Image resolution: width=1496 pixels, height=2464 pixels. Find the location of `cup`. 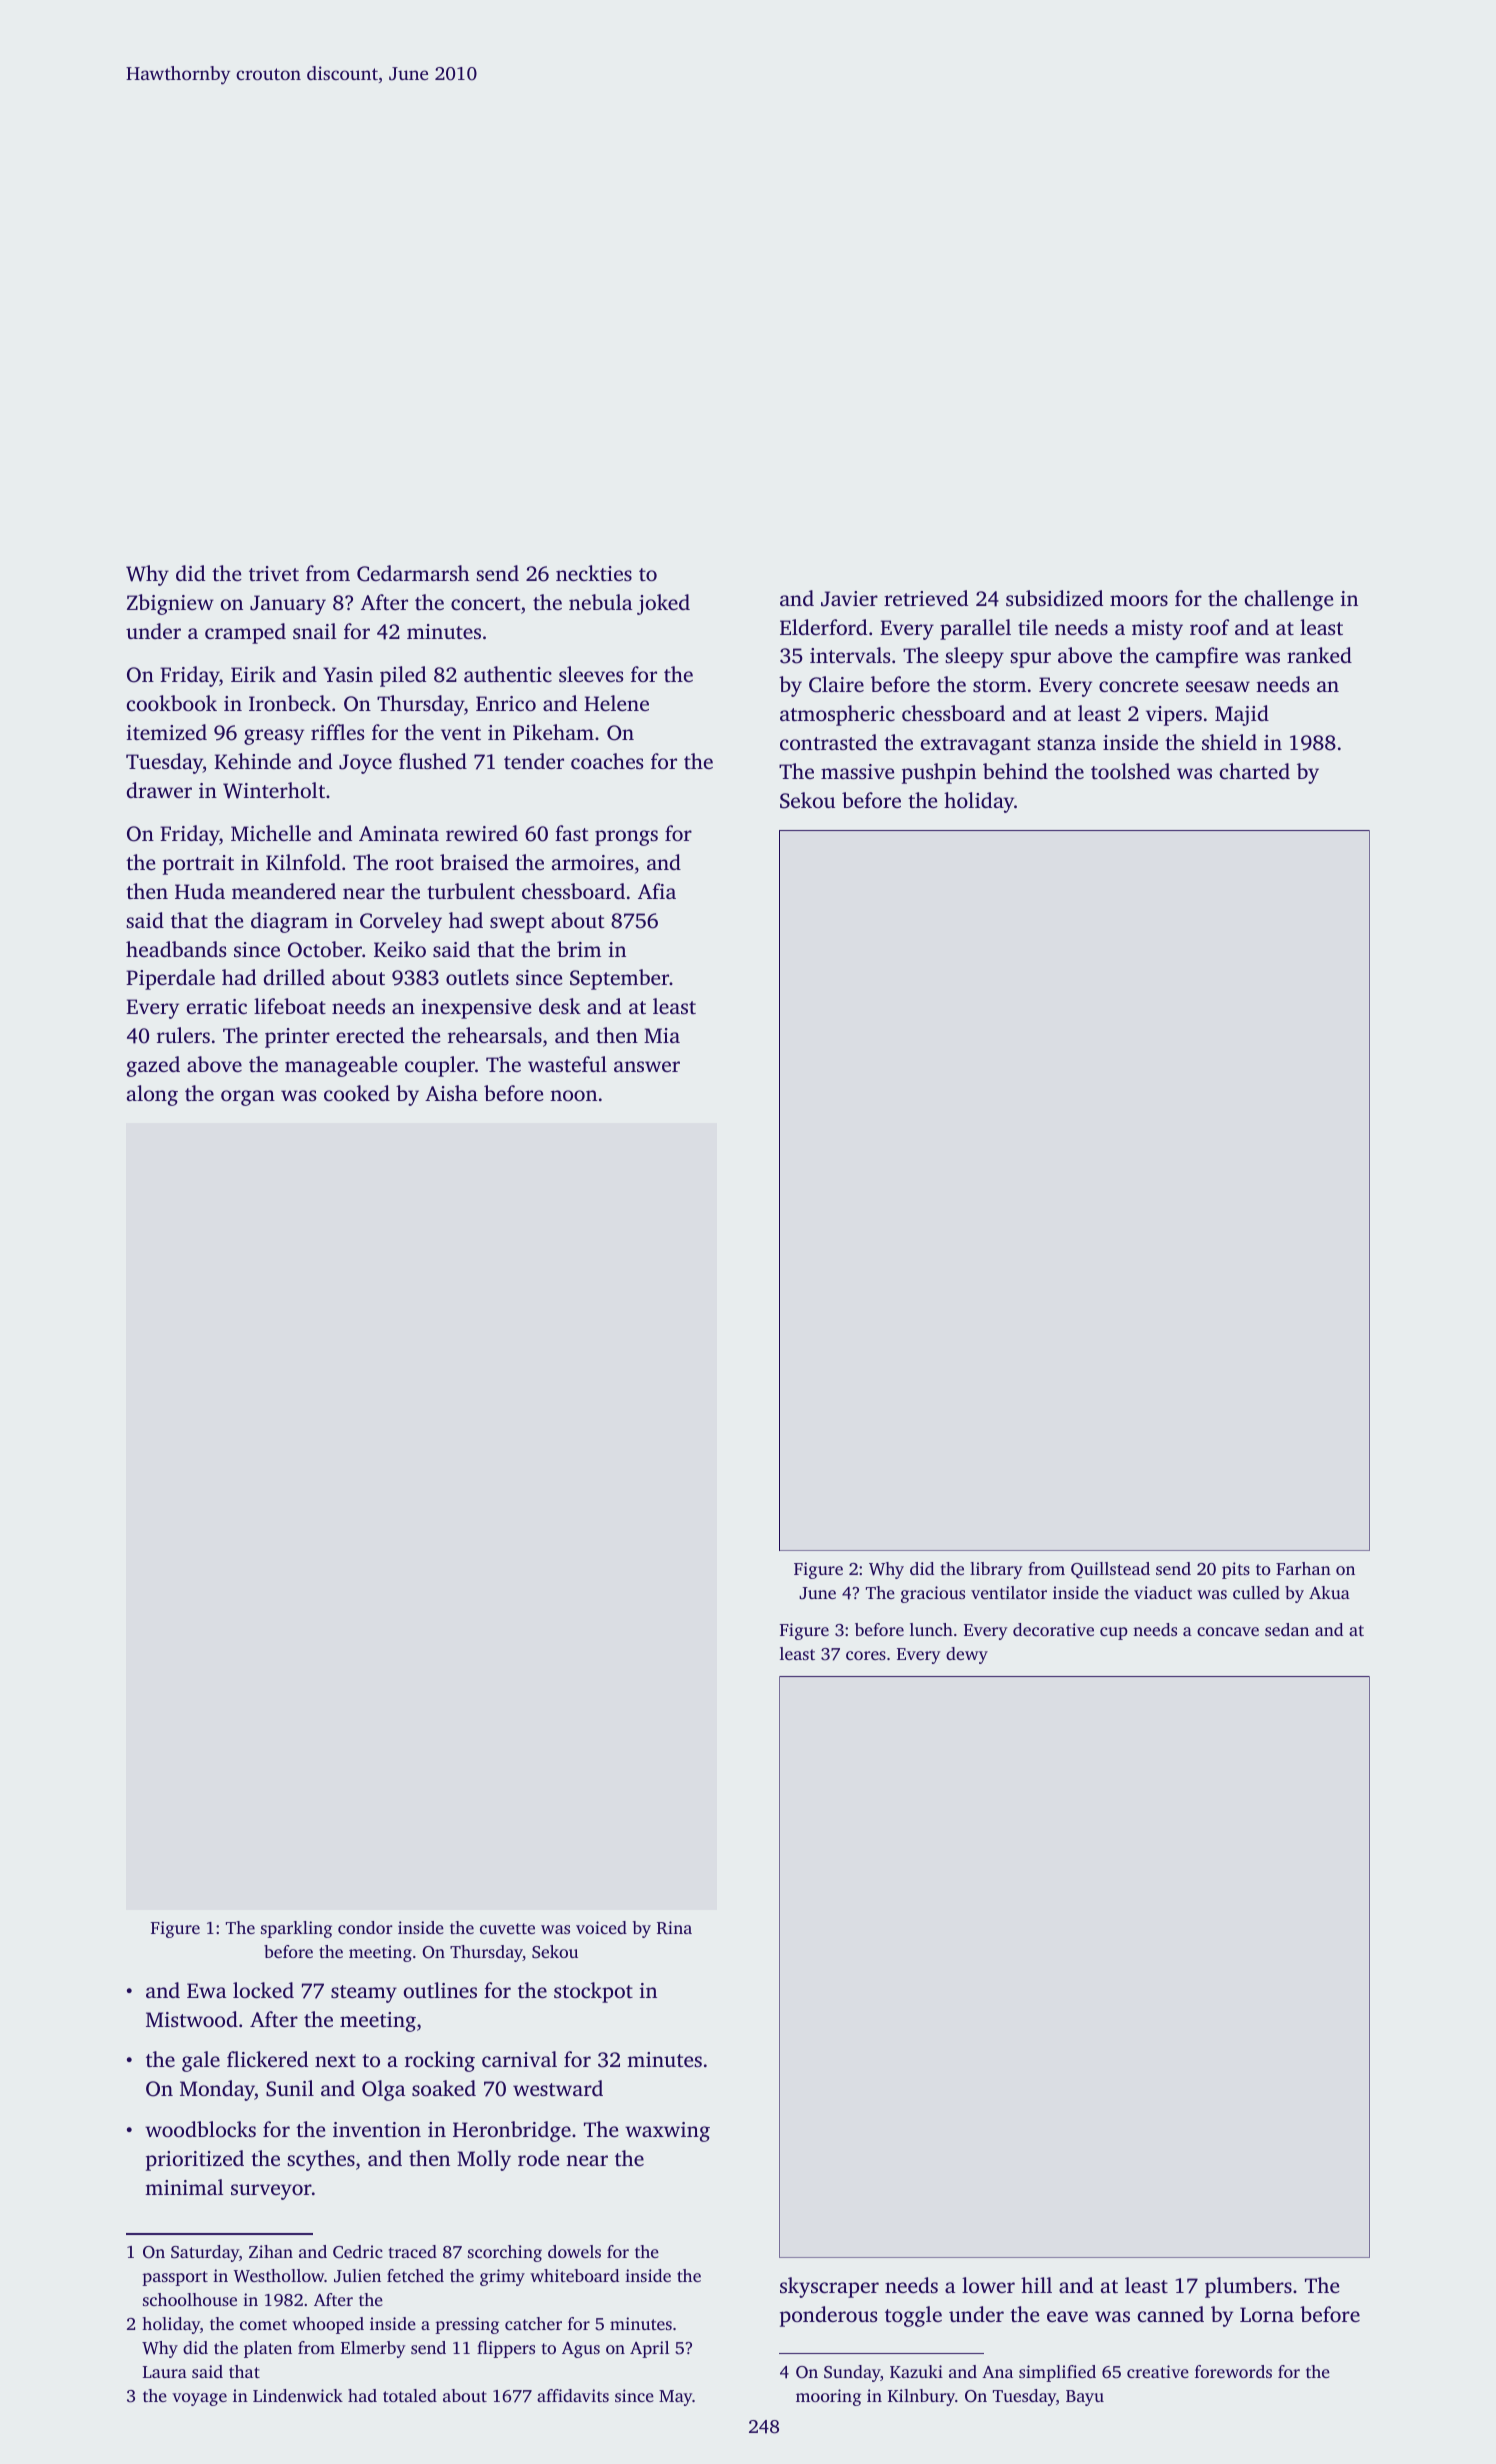

cup is located at coordinates (1114, 1633).
